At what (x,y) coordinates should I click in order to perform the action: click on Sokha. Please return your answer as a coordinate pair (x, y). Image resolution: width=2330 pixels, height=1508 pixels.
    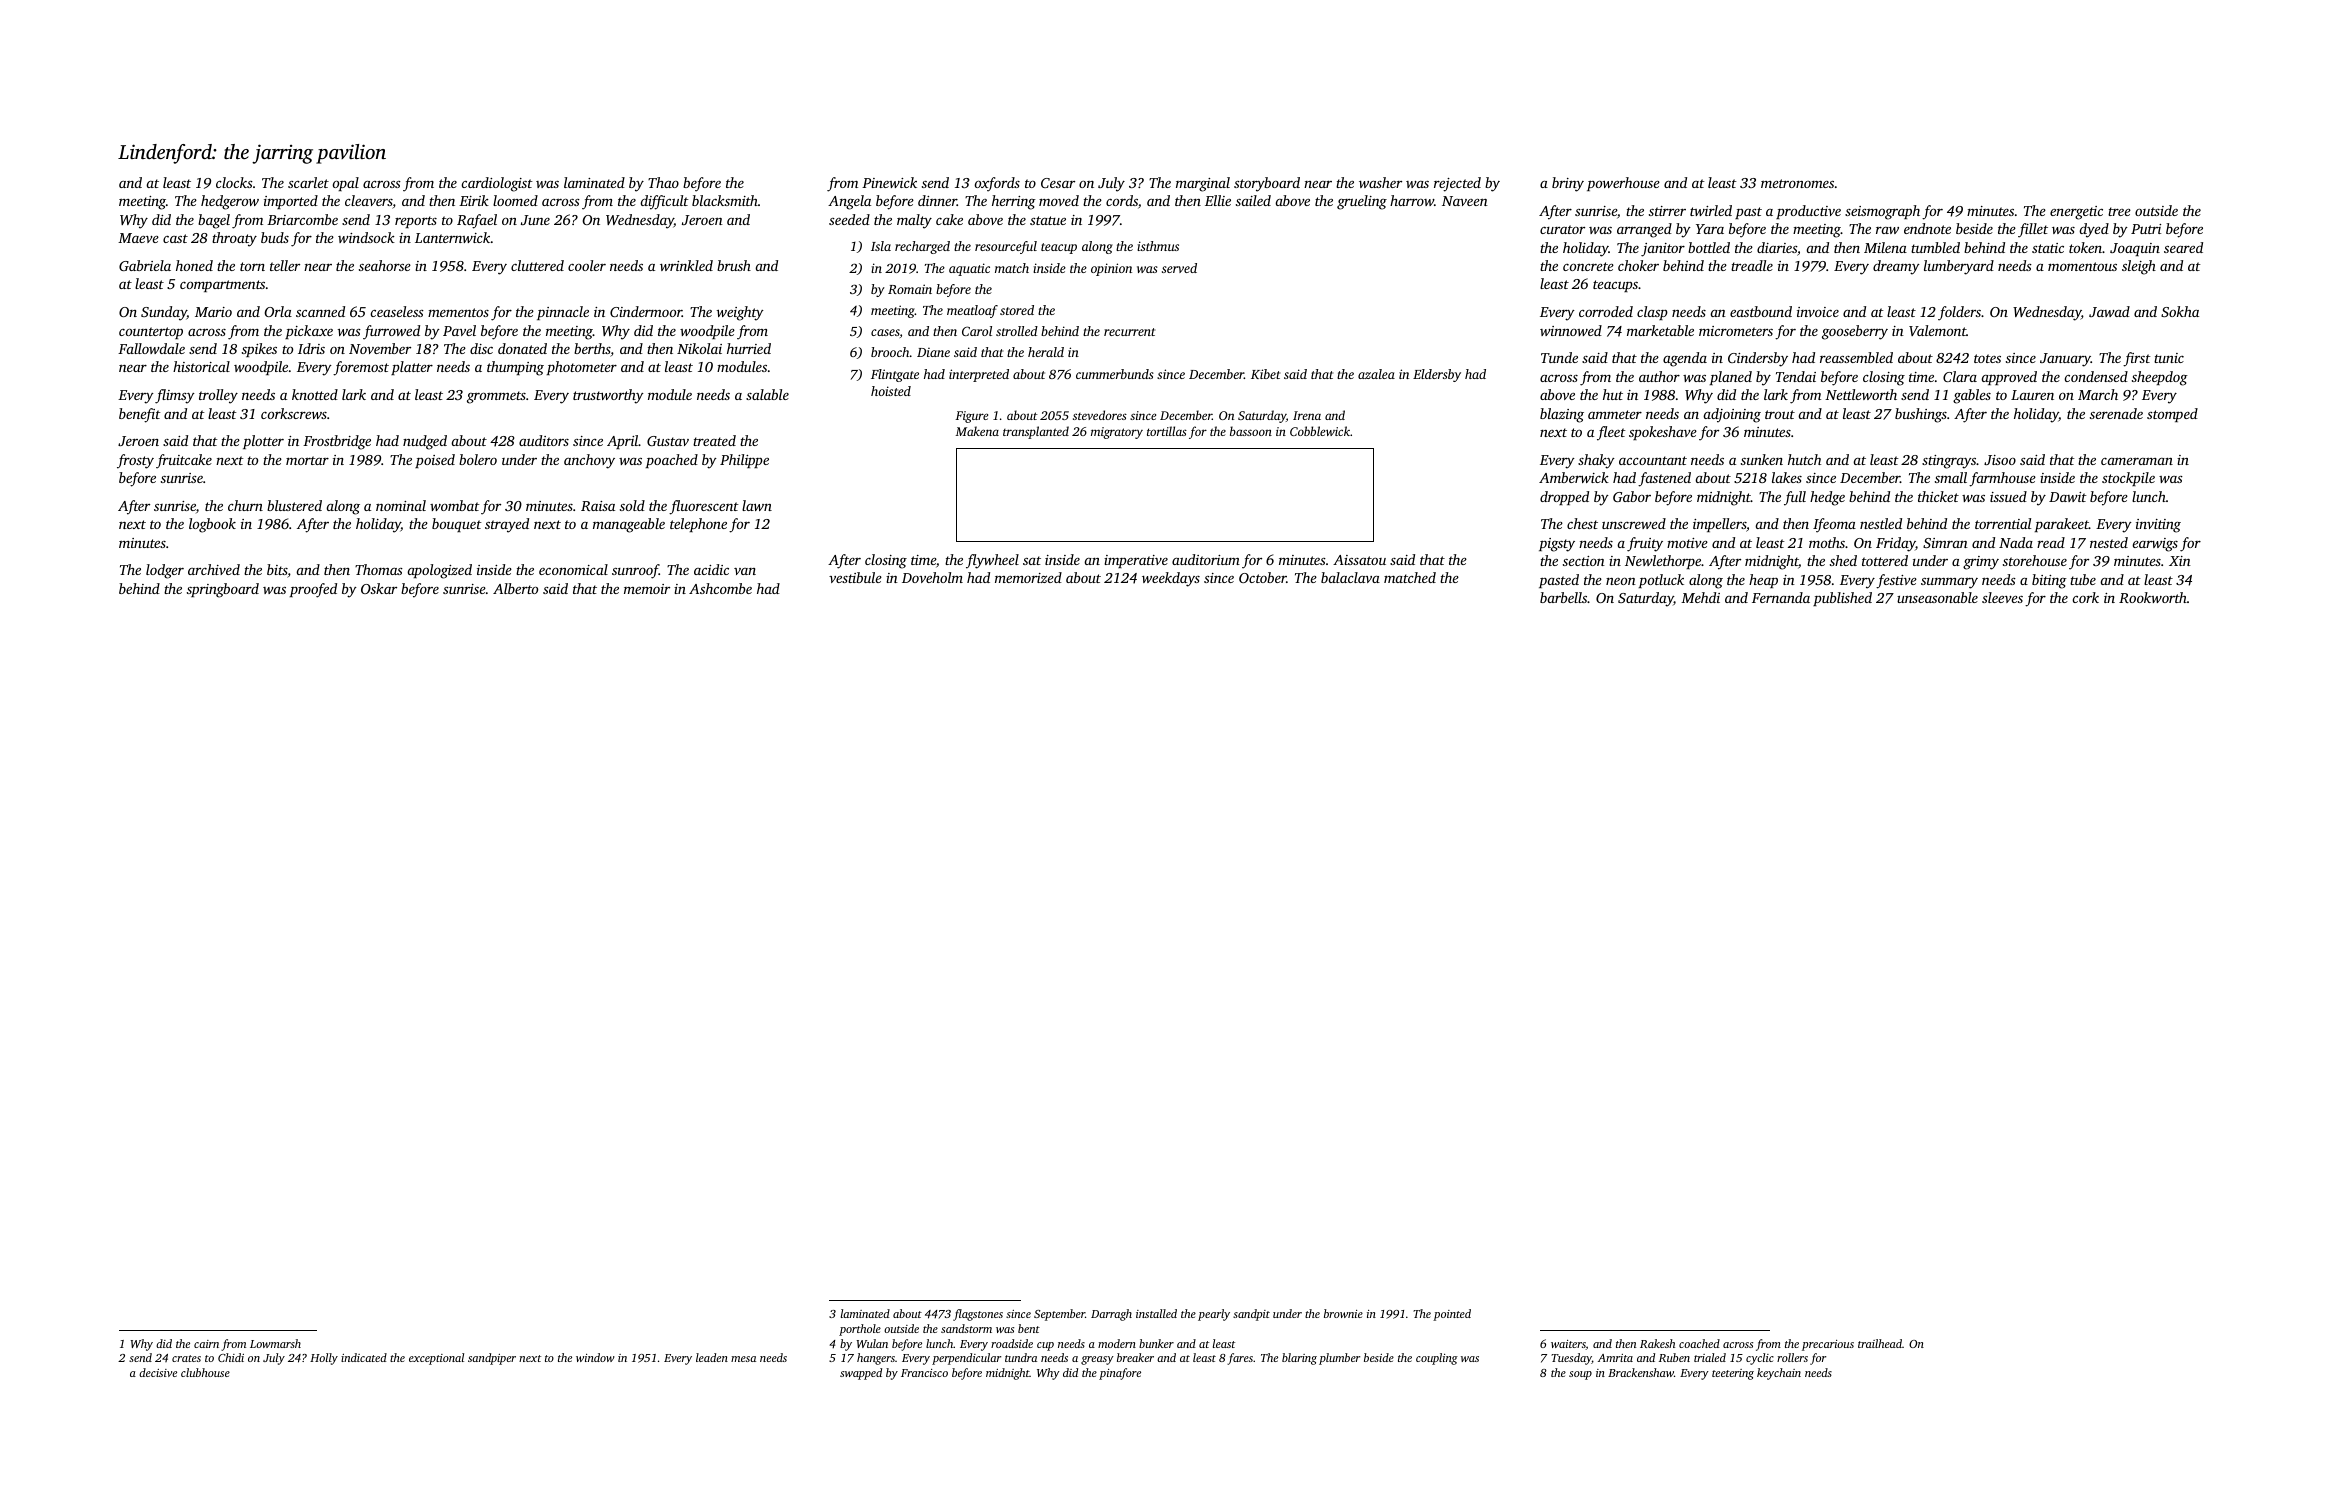
    Looking at the image, I should click on (2180, 311).
